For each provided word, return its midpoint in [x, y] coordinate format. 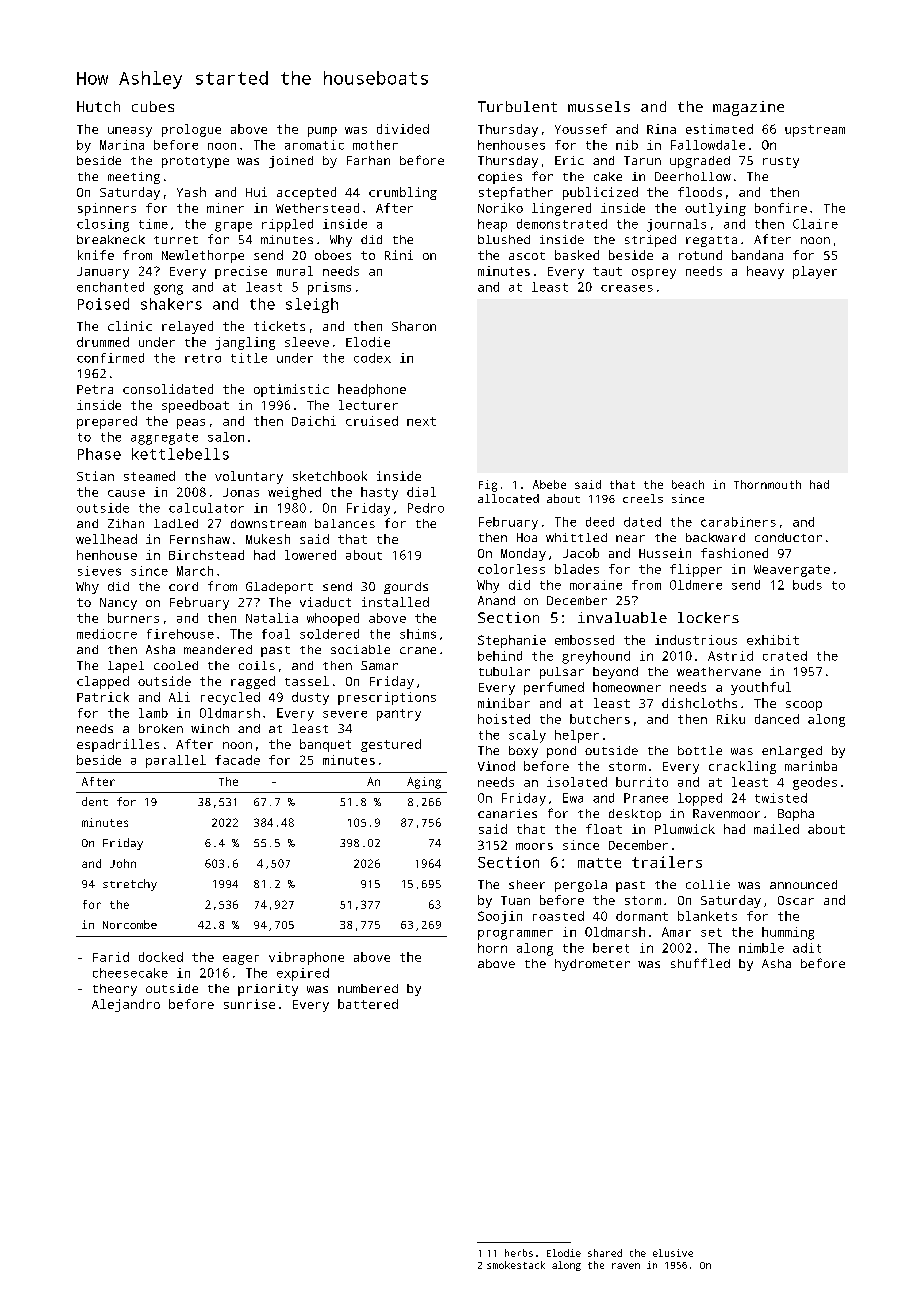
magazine [748, 108]
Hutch [98, 106]
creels [643, 498]
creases [627, 288]
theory [115, 990]
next [421, 421]
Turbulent [517, 106]
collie [708, 884]
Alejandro [126, 1005]
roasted [558, 916]
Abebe [549, 484]
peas [191, 424]
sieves [99, 571]
